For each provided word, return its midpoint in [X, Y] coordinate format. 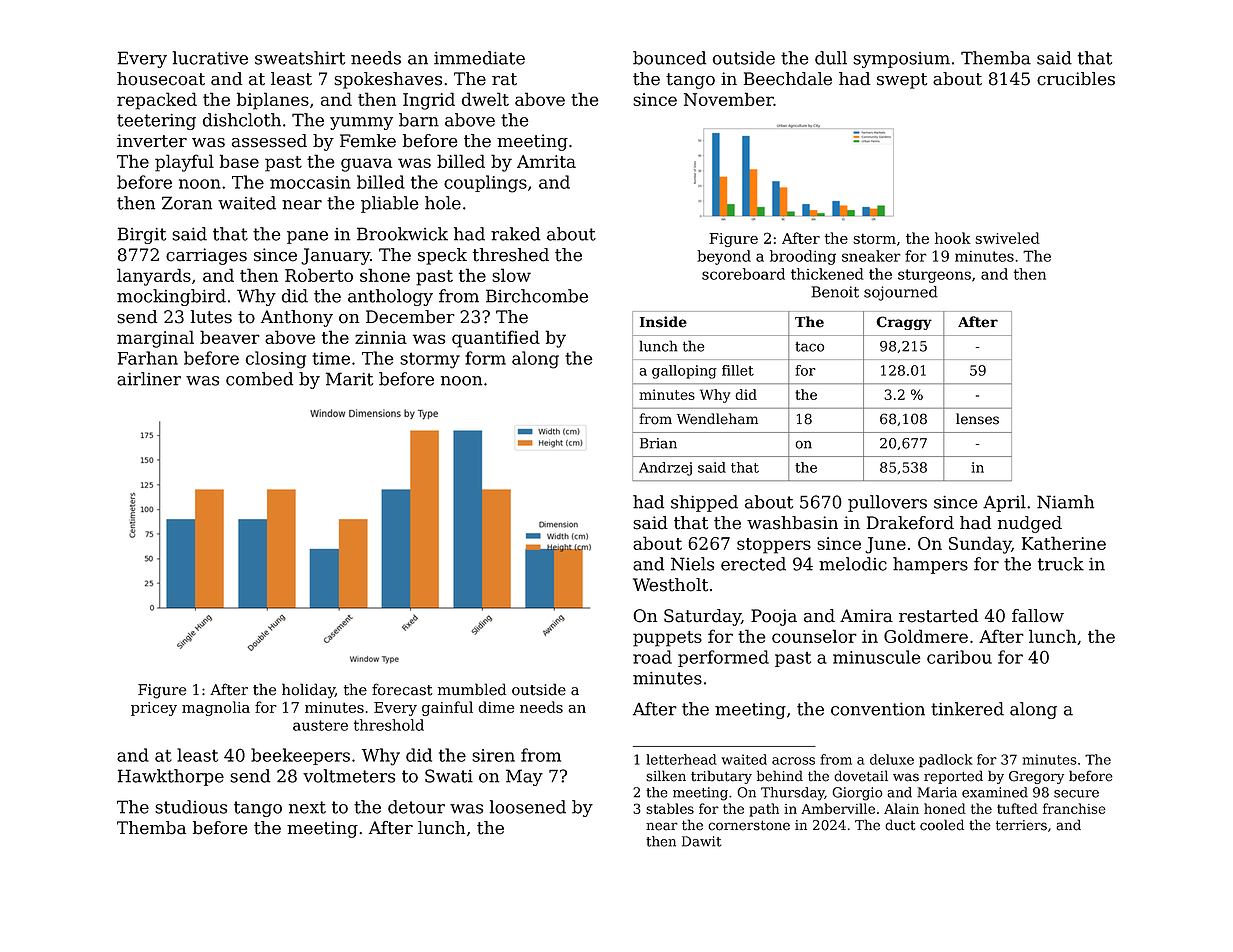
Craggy [904, 323]
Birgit [142, 235]
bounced [669, 58]
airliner [149, 379]
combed [259, 379]
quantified [496, 339]
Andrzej [665, 469]
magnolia [216, 708]
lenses [977, 419]
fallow [1038, 616]
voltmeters [349, 776]
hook [953, 238]
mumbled [472, 689]
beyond [724, 257]
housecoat [161, 79]
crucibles [1076, 79]
